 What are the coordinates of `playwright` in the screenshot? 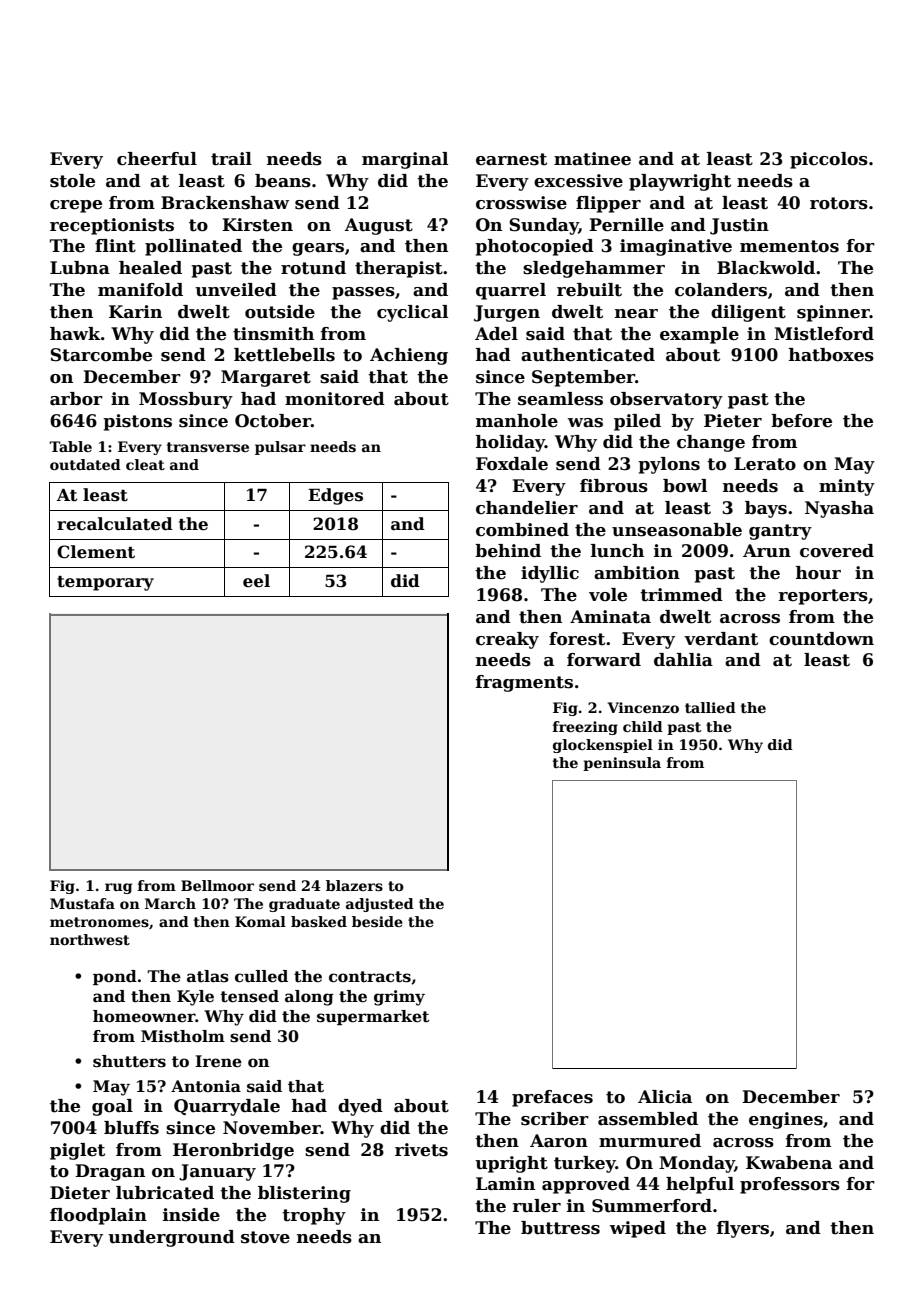 It's located at (680, 182).
